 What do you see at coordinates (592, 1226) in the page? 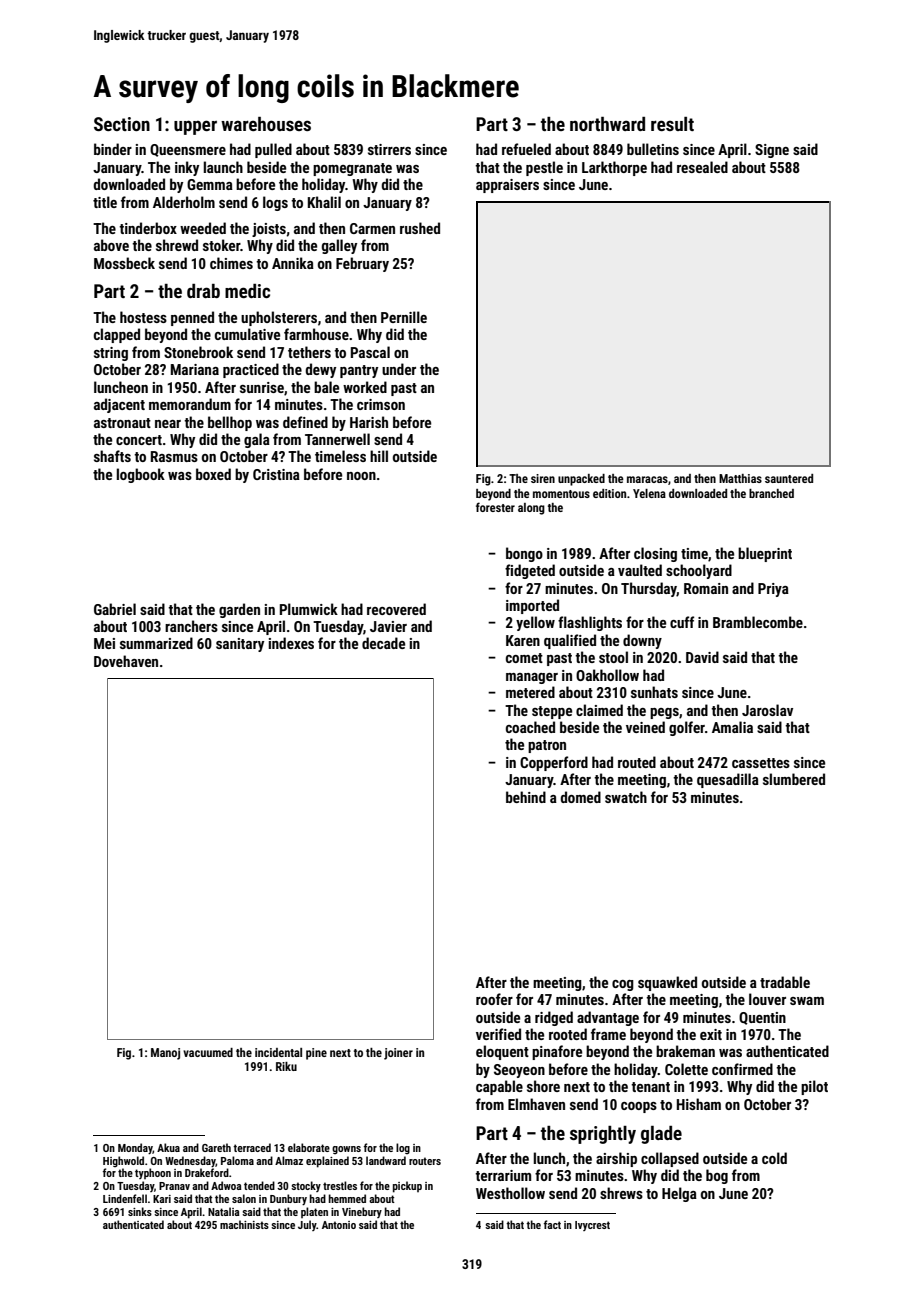
I see `Ivycrest` at bounding box center [592, 1226].
